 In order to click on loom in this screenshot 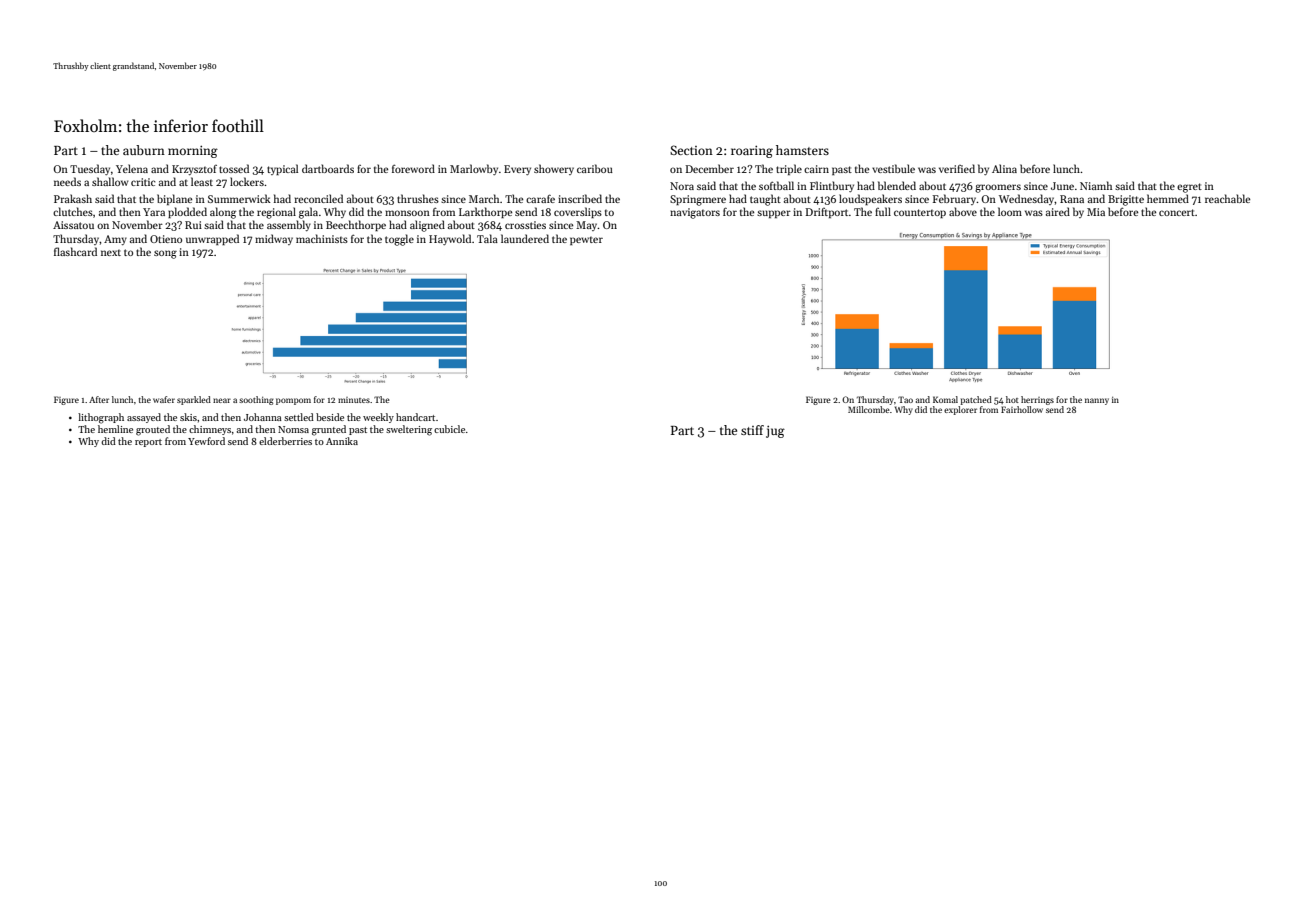, I will do `click(1010, 211)`.
